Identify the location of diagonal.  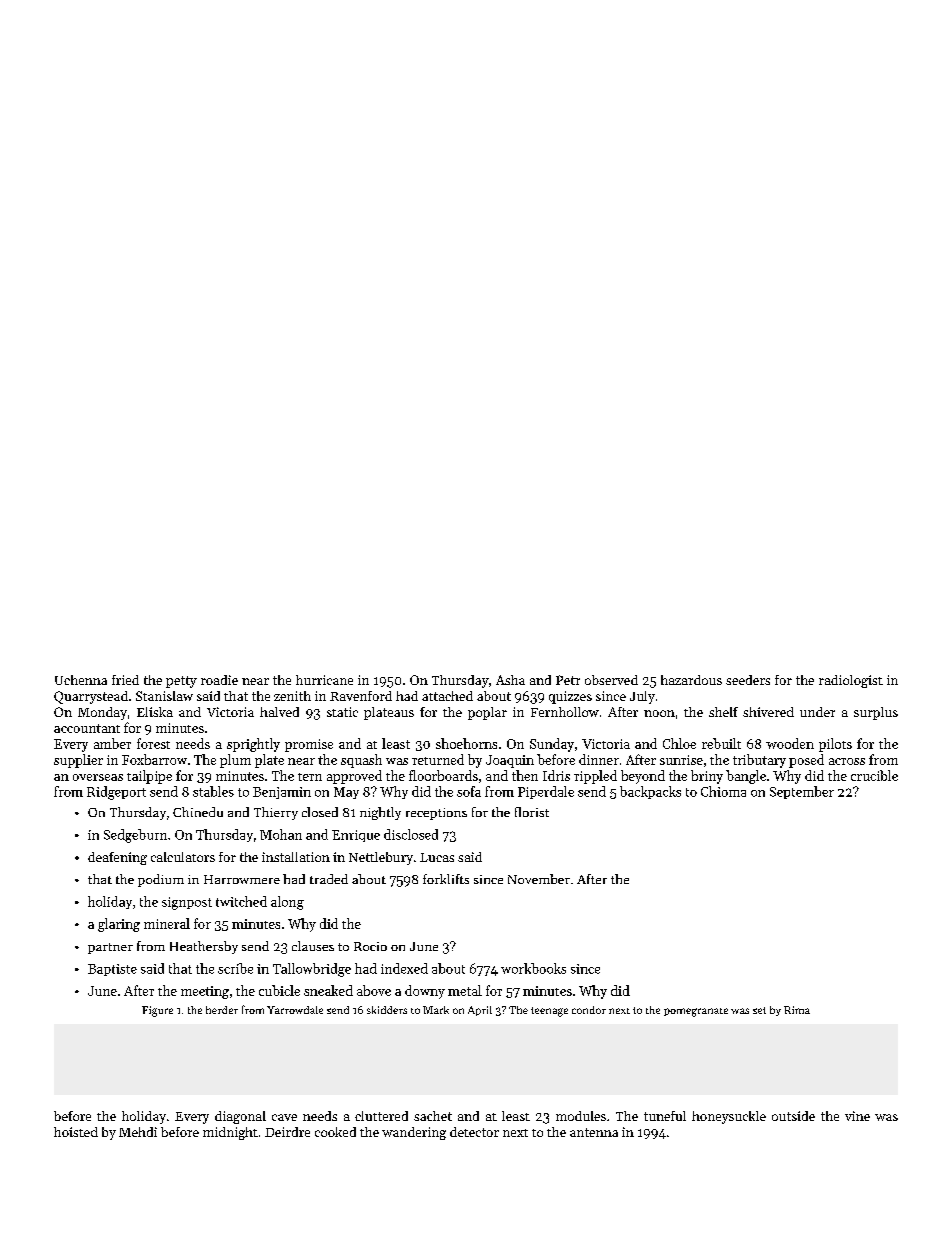
(240, 1117).
